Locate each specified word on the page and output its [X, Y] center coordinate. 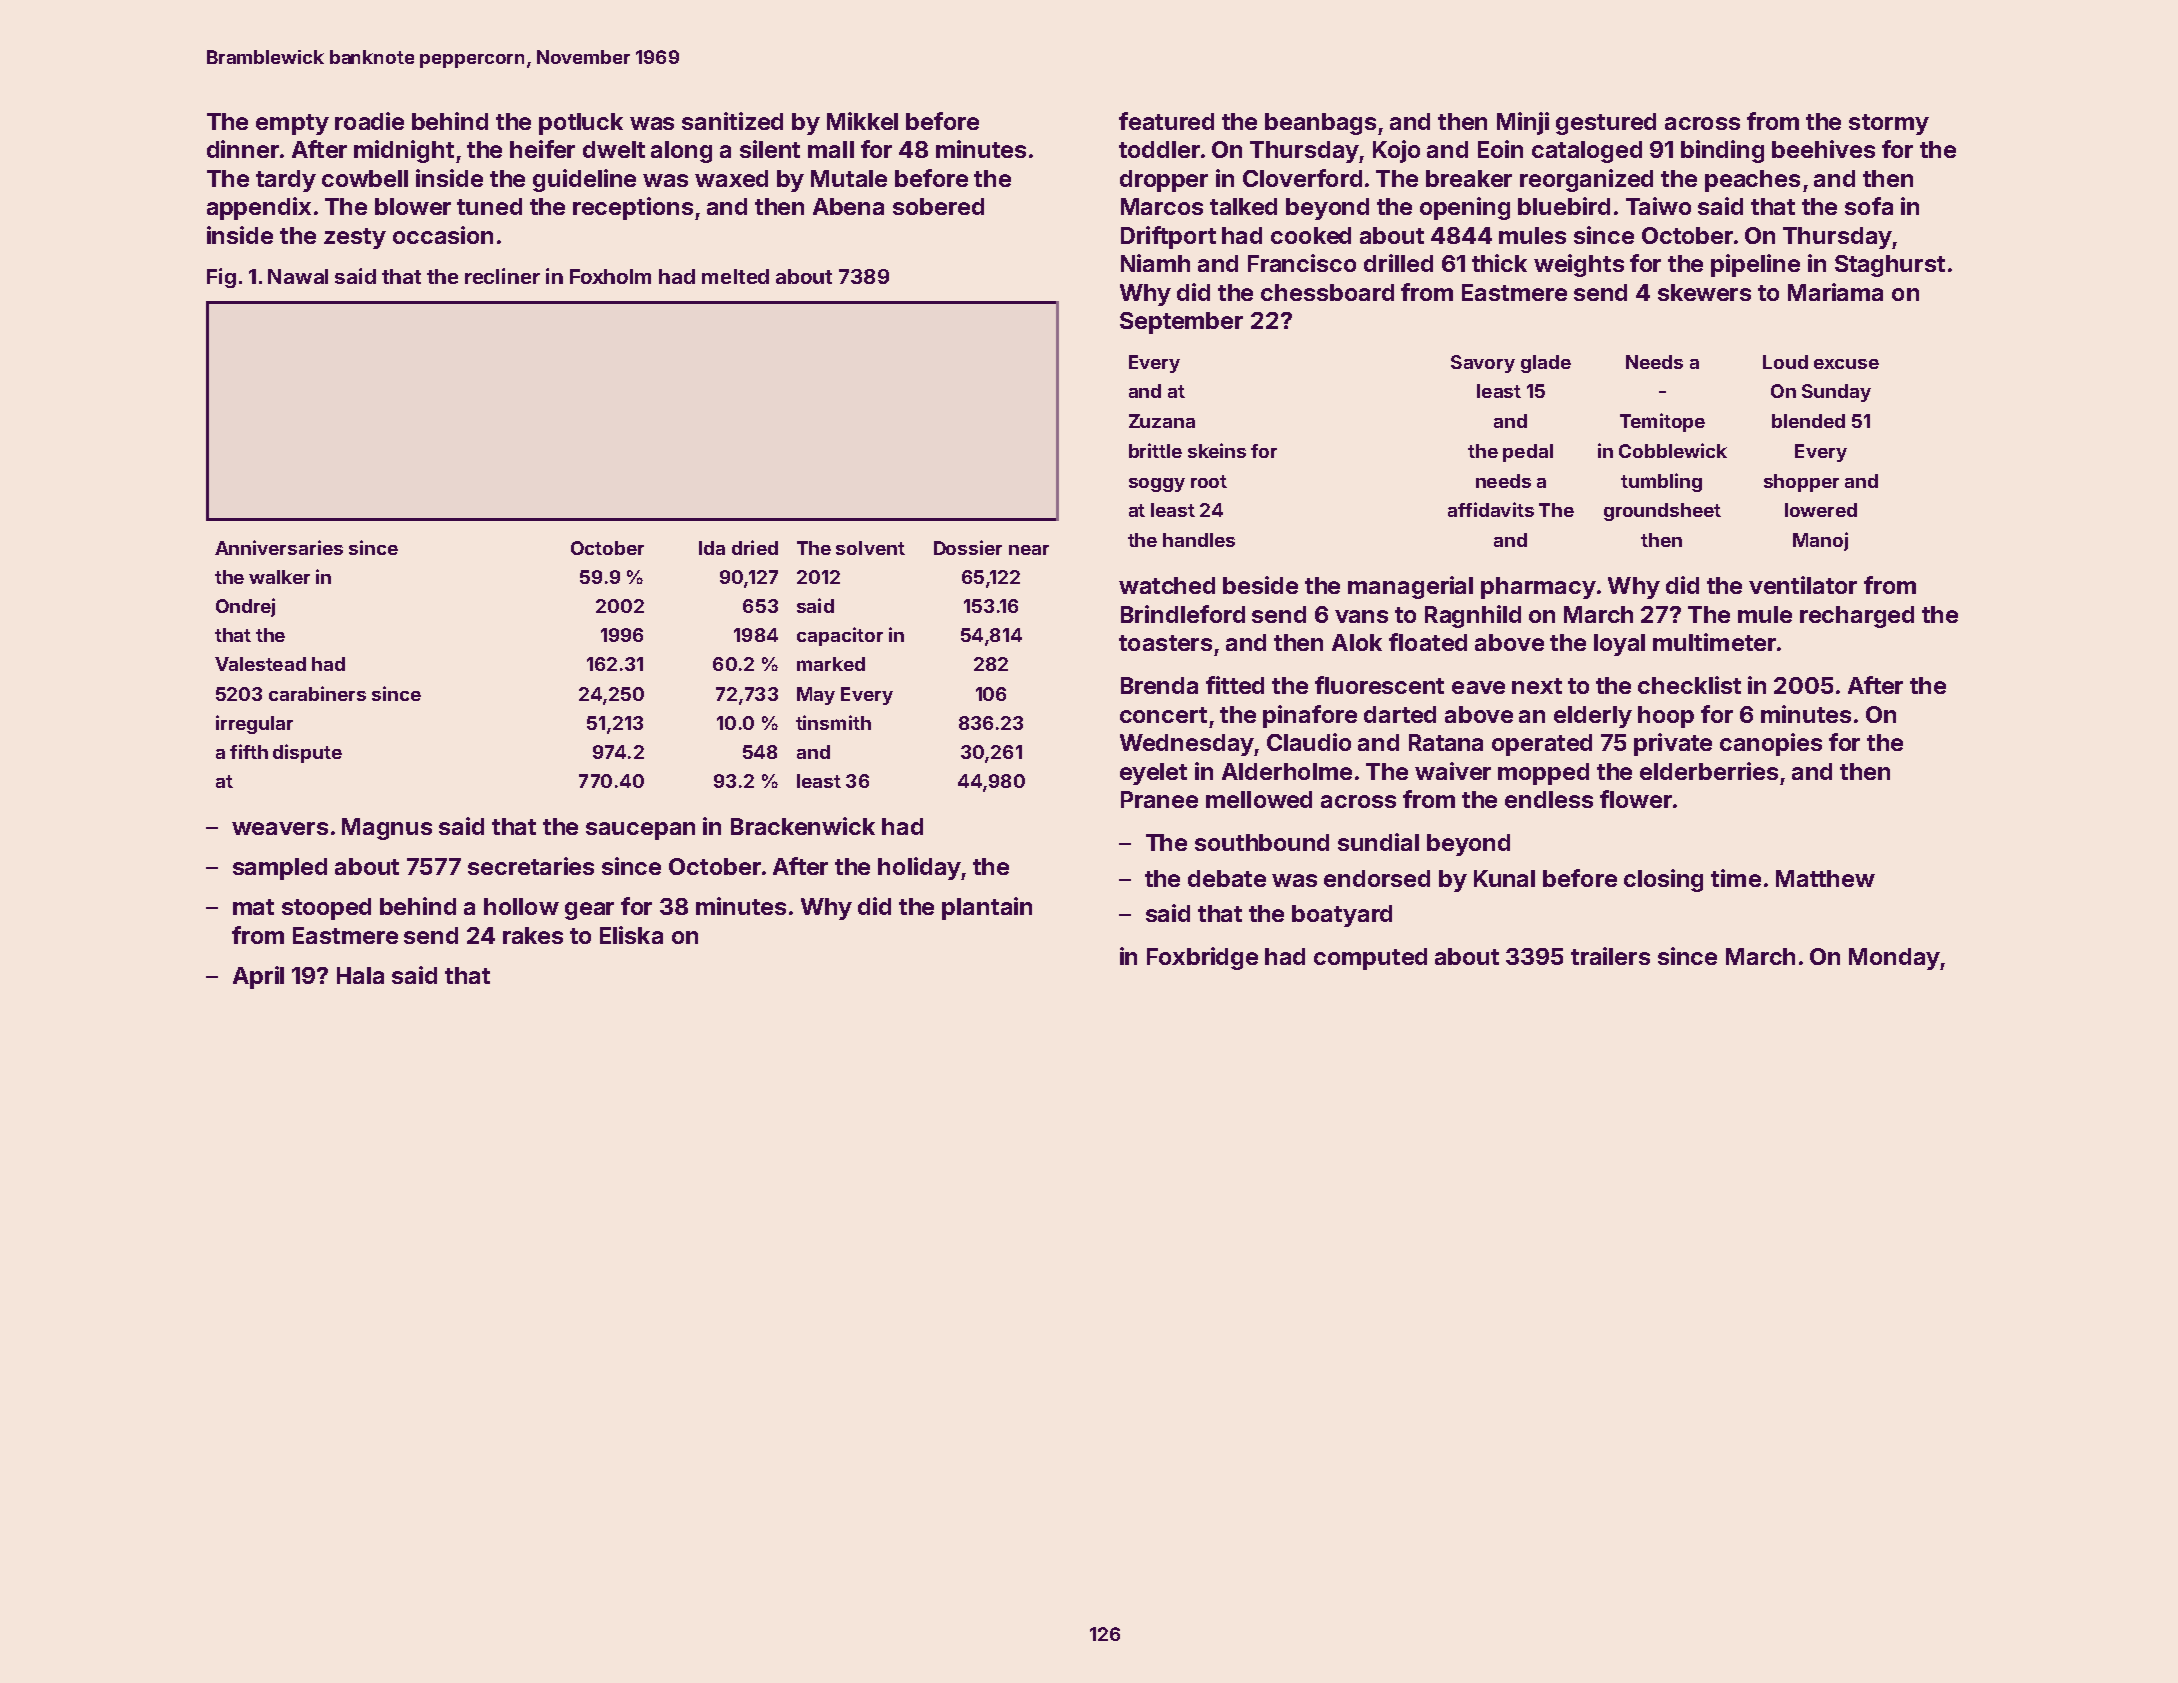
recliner [502, 276]
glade [1546, 364]
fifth [249, 751]
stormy [1889, 124]
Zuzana [1162, 421]
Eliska [631, 935]
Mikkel [862, 121]
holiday [919, 868]
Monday [1894, 959]
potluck [581, 124]
